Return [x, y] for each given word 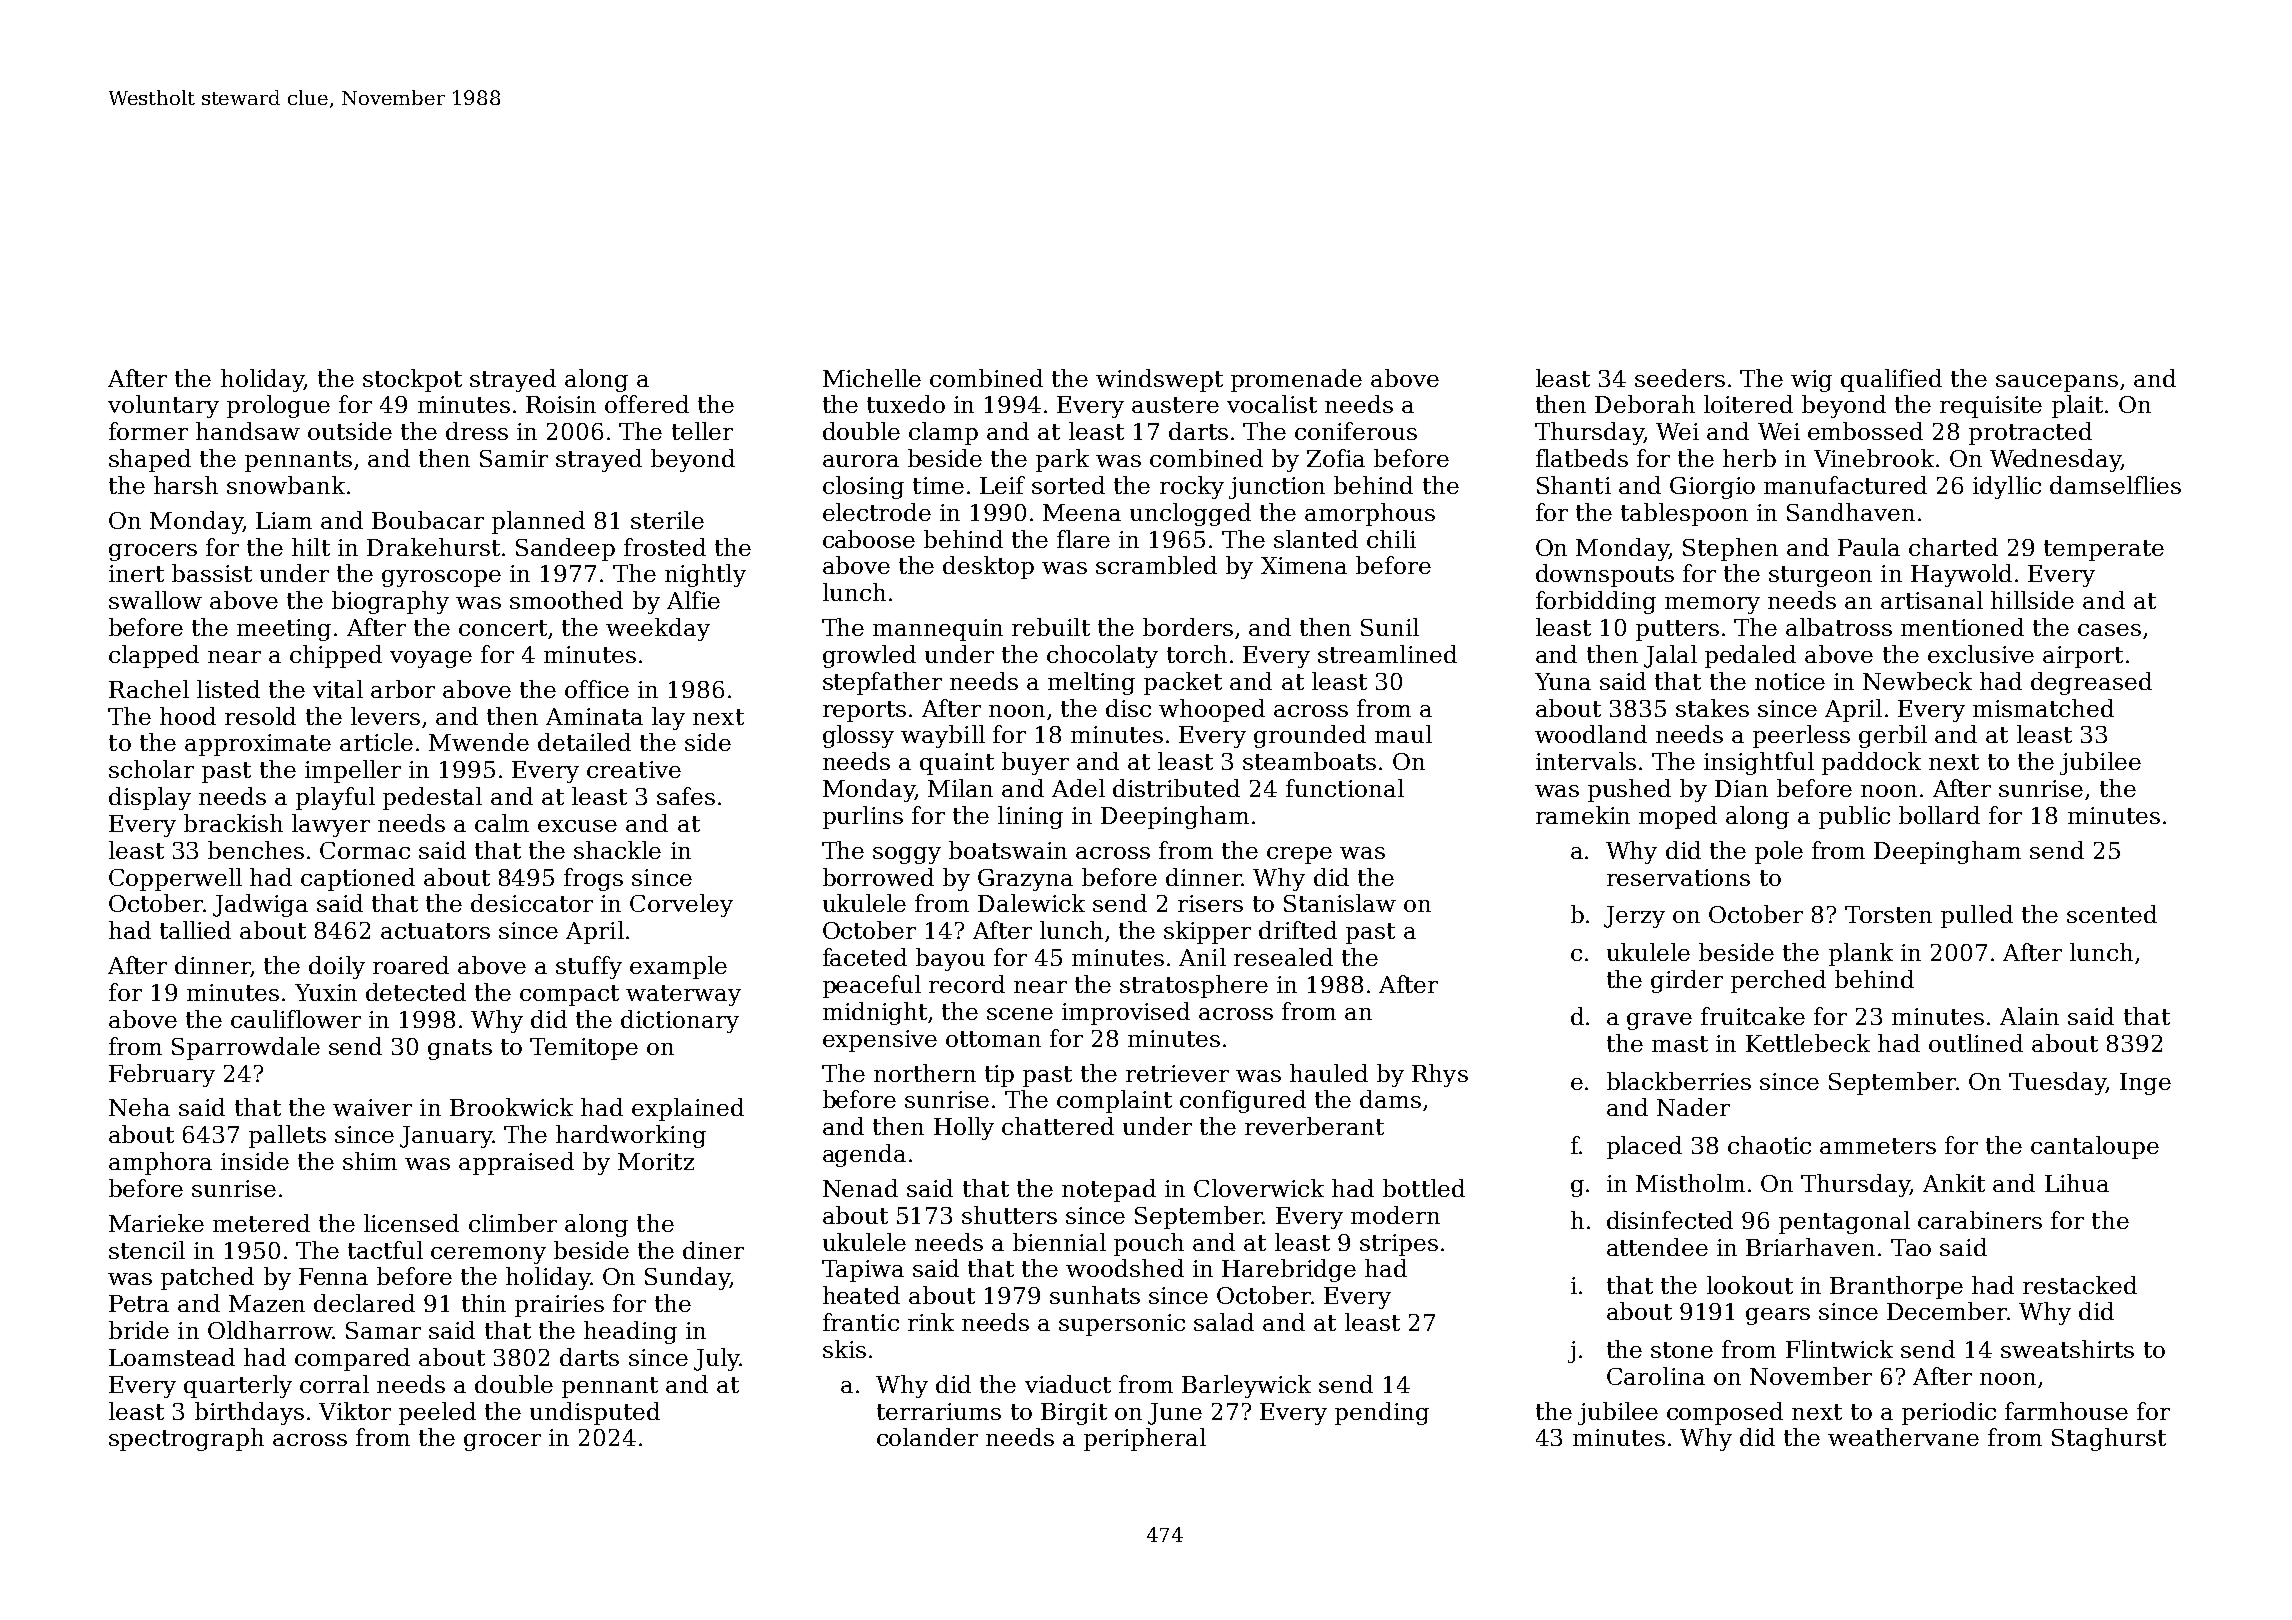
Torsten [1888, 914]
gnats [460, 1049]
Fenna [333, 1276]
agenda [864, 1155]
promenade [1296, 380]
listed [228, 689]
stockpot [412, 380]
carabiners [1980, 1220]
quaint [957, 764]
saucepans [2057, 383]
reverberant [1314, 1126]
